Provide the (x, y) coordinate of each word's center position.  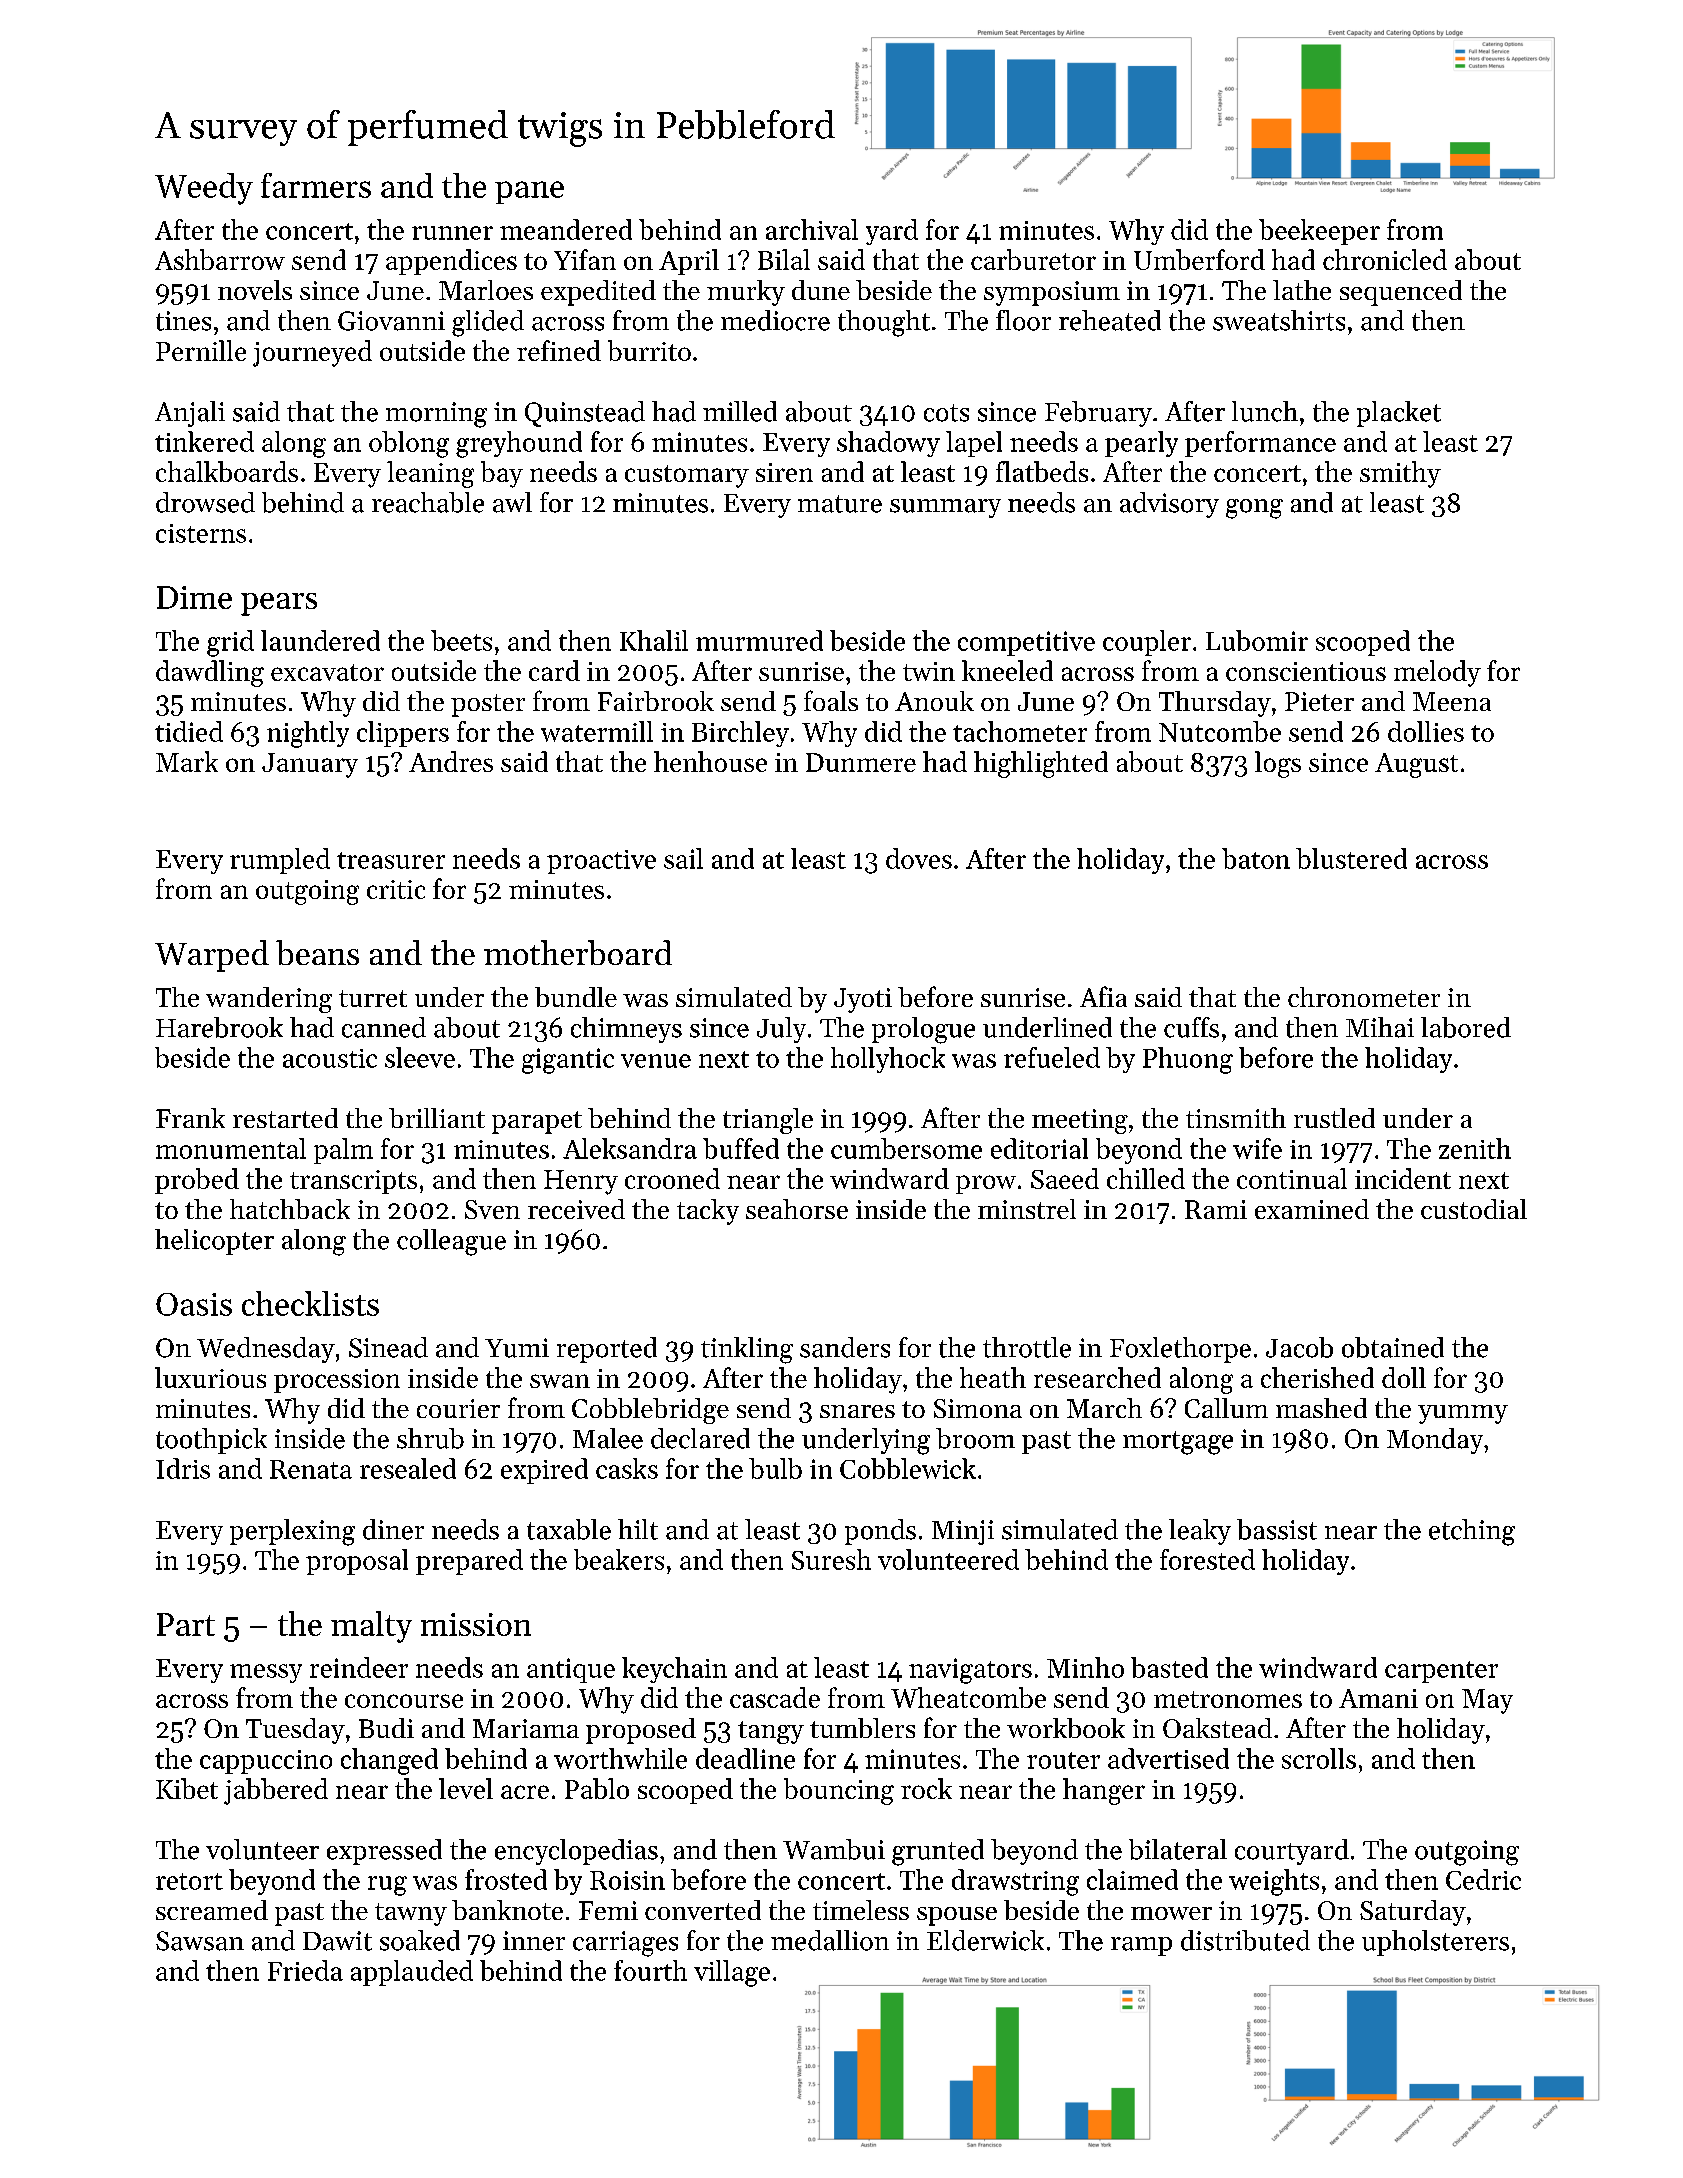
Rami (1216, 1209)
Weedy (204, 189)
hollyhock (888, 1060)
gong (1254, 509)
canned (384, 1027)
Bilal (784, 259)
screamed (212, 1910)
